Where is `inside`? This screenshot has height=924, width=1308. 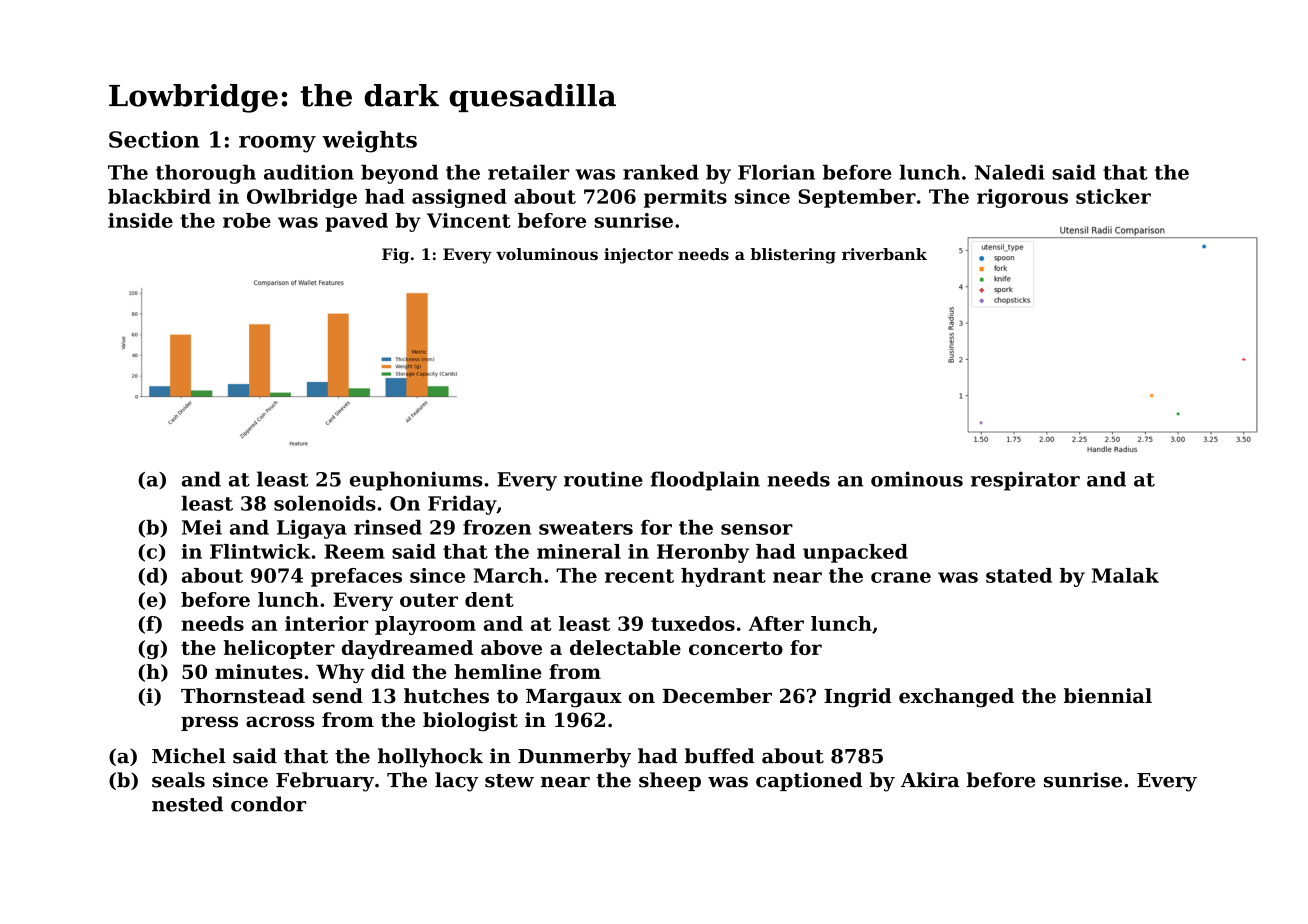 inside is located at coordinates (140, 220).
